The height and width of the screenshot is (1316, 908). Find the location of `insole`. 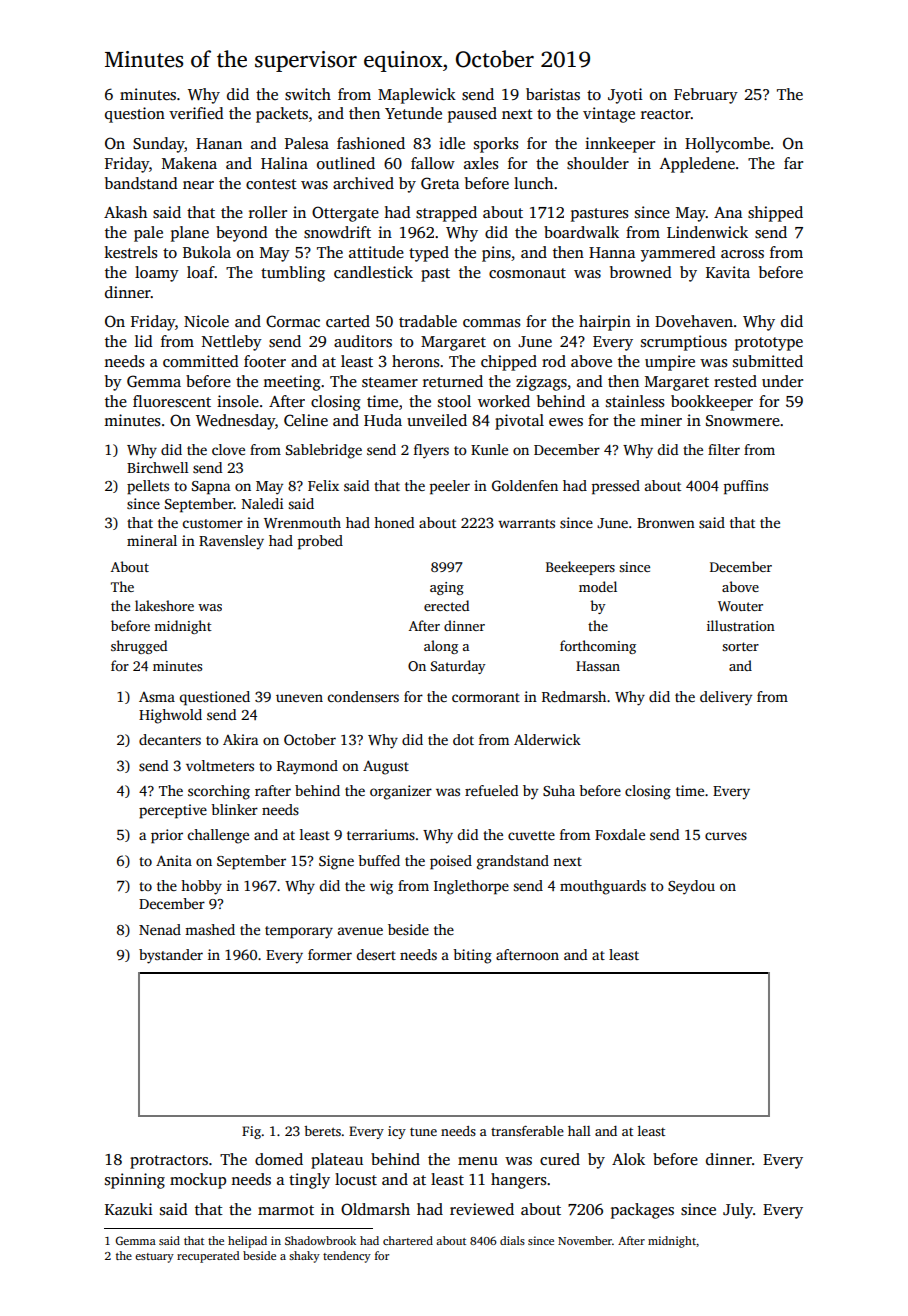

insole is located at coordinates (238, 401).
